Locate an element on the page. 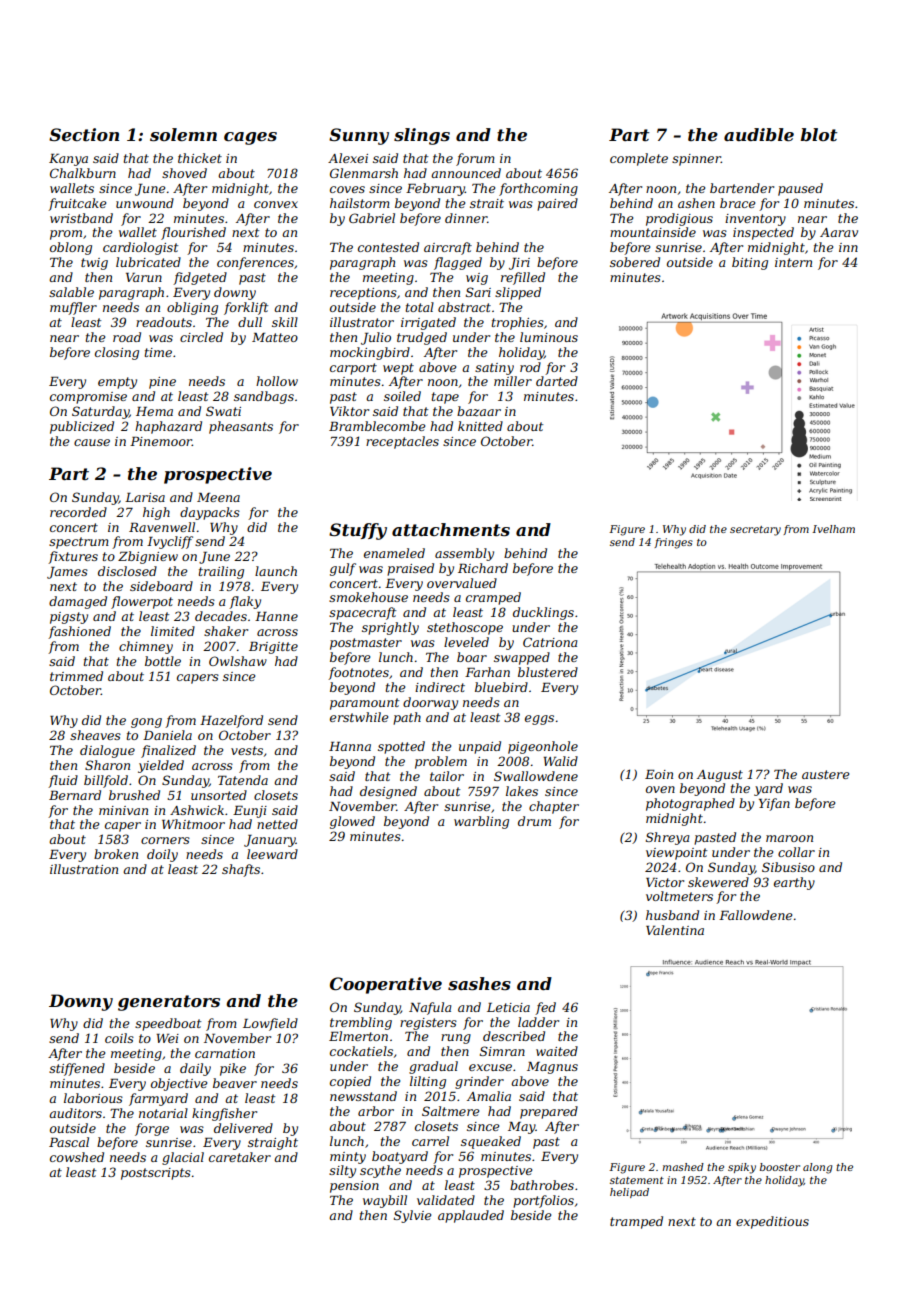  mashed is located at coordinates (683, 1167).
